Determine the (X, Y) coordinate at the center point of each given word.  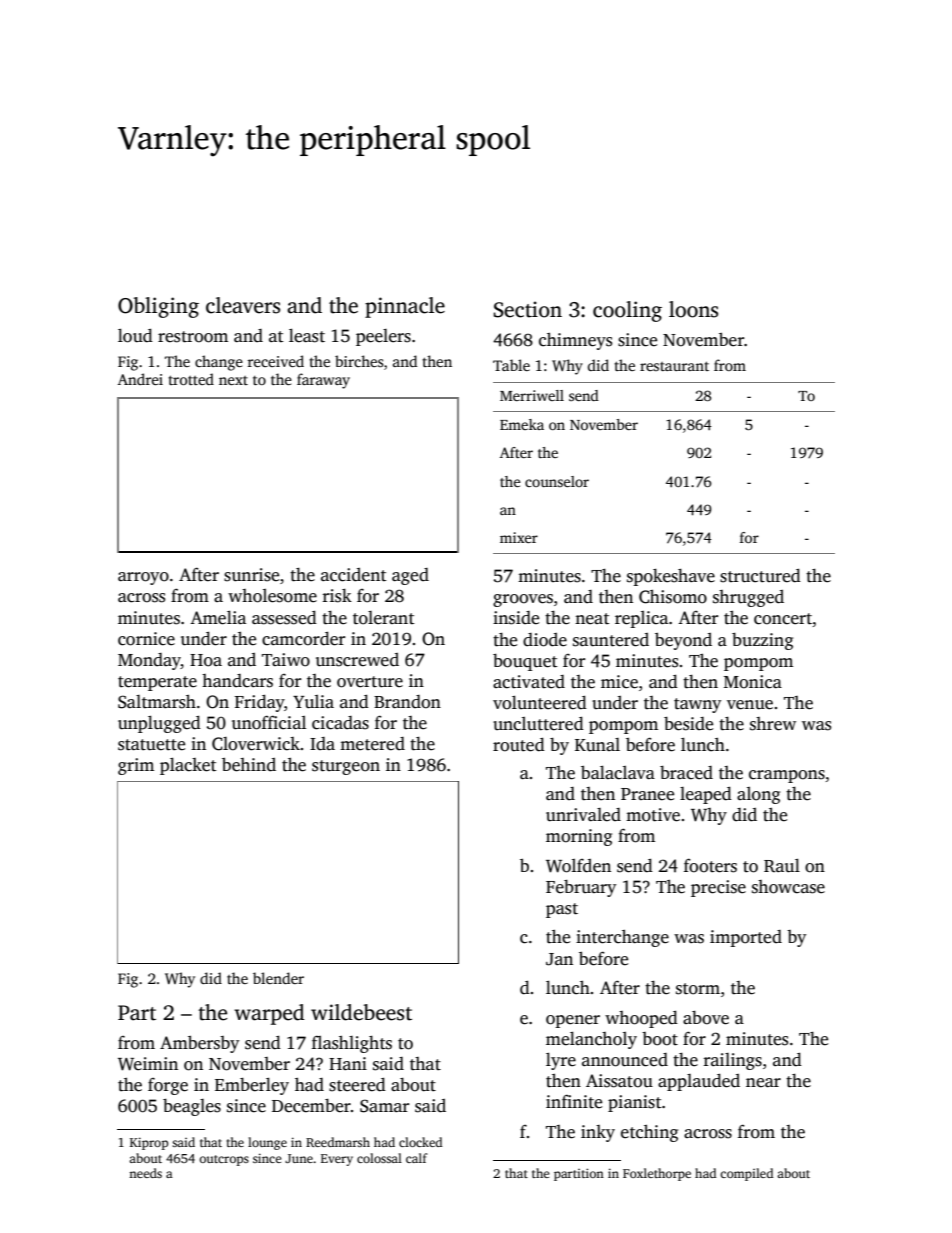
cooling (627, 311)
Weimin (148, 1064)
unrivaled (583, 815)
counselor (557, 481)
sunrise (251, 575)
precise (718, 888)
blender (278, 978)
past (562, 910)
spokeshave (671, 577)
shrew (773, 724)
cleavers (243, 305)
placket (188, 766)
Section (528, 309)
